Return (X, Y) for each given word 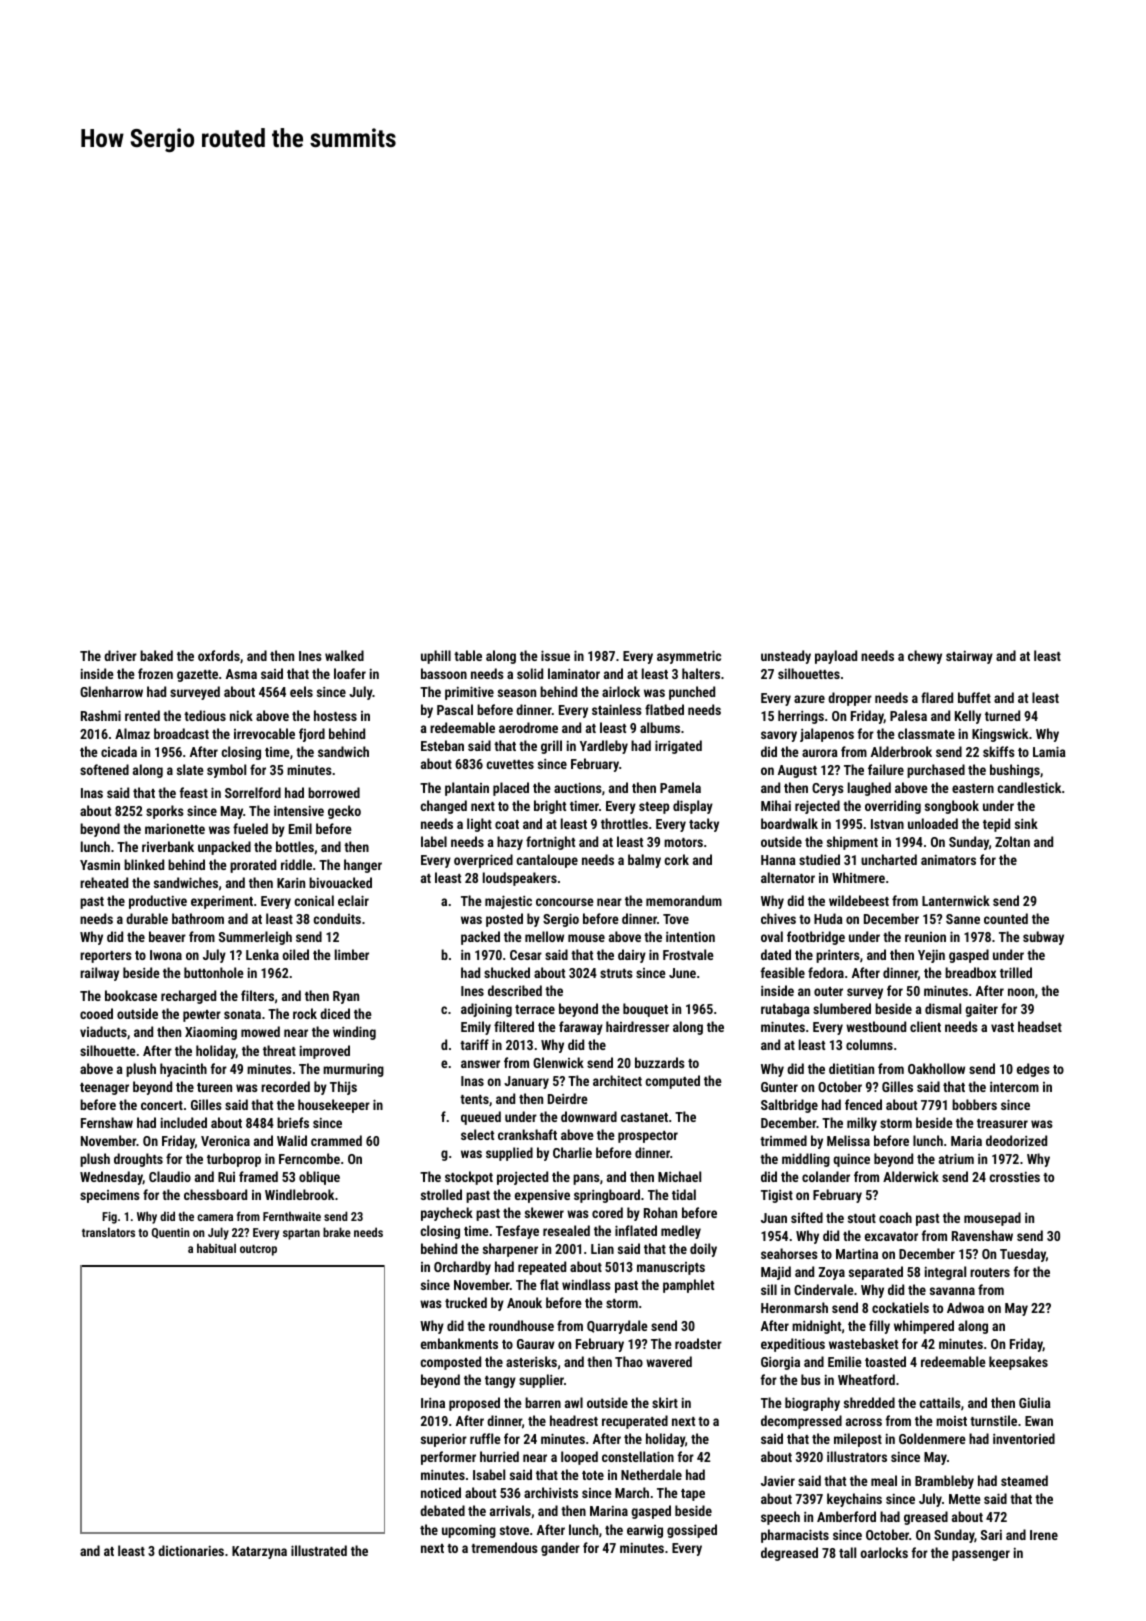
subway (1043, 938)
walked (344, 655)
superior (444, 1440)
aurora (820, 753)
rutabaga (785, 1010)
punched (692, 693)
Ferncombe (309, 1158)
